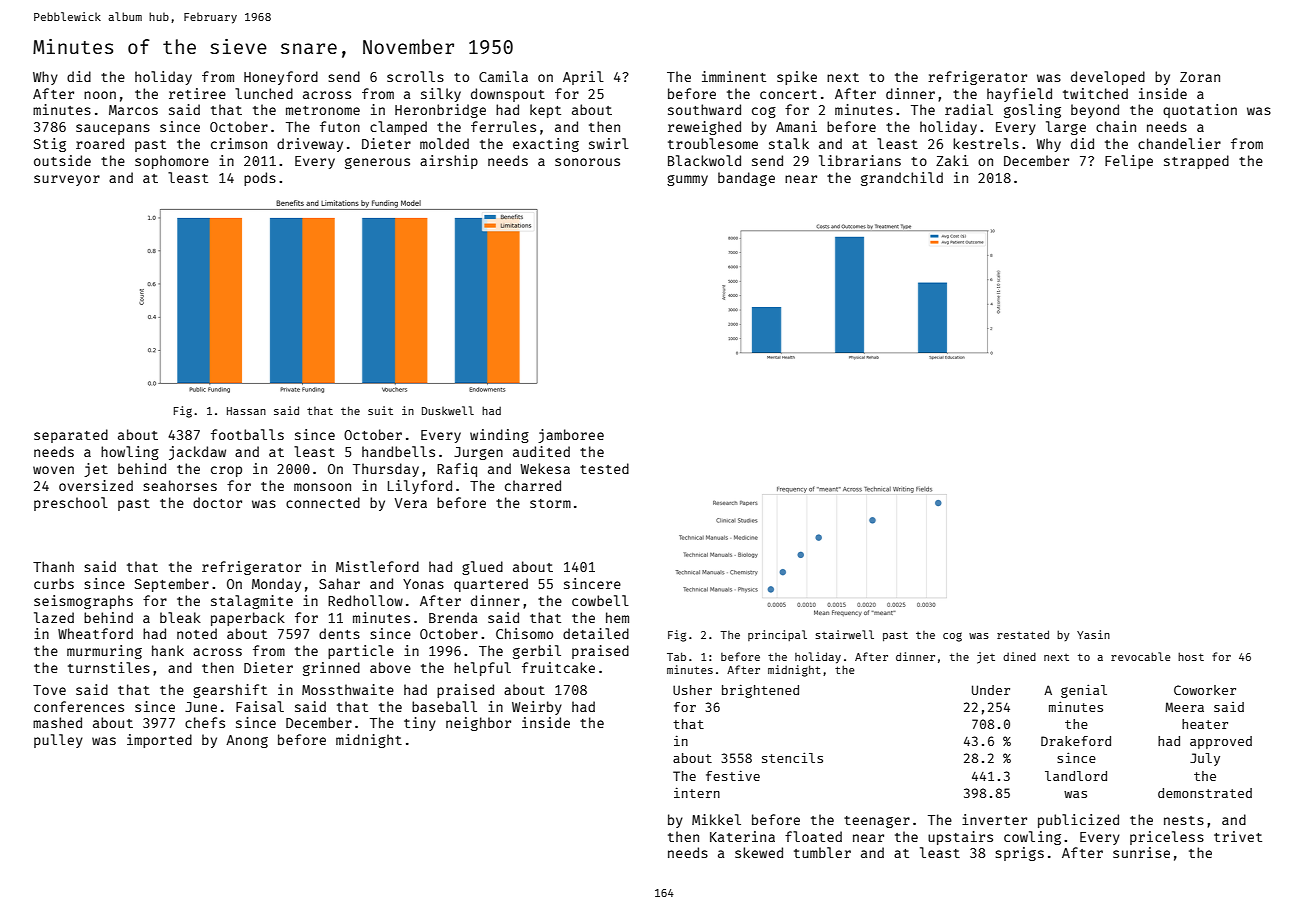  Describe the element at coordinates (58, 741) in the page. I see `pulley` at that location.
